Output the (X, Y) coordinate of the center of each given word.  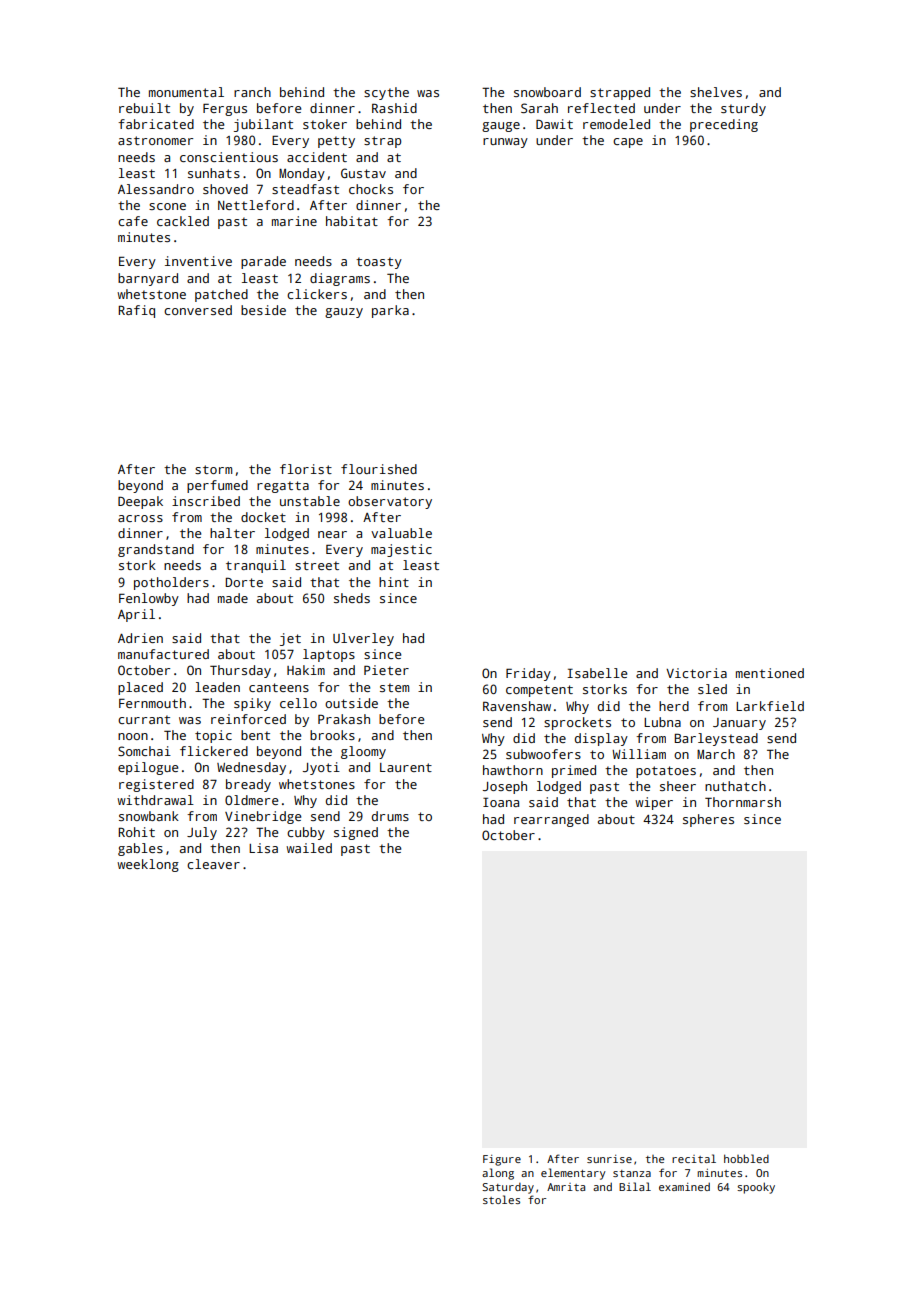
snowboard (547, 92)
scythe (386, 93)
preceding (724, 125)
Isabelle (597, 673)
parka (390, 311)
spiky (252, 704)
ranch (252, 92)
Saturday (508, 1188)
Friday (528, 674)
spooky (756, 1188)
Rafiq (136, 311)
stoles (501, 1199)
